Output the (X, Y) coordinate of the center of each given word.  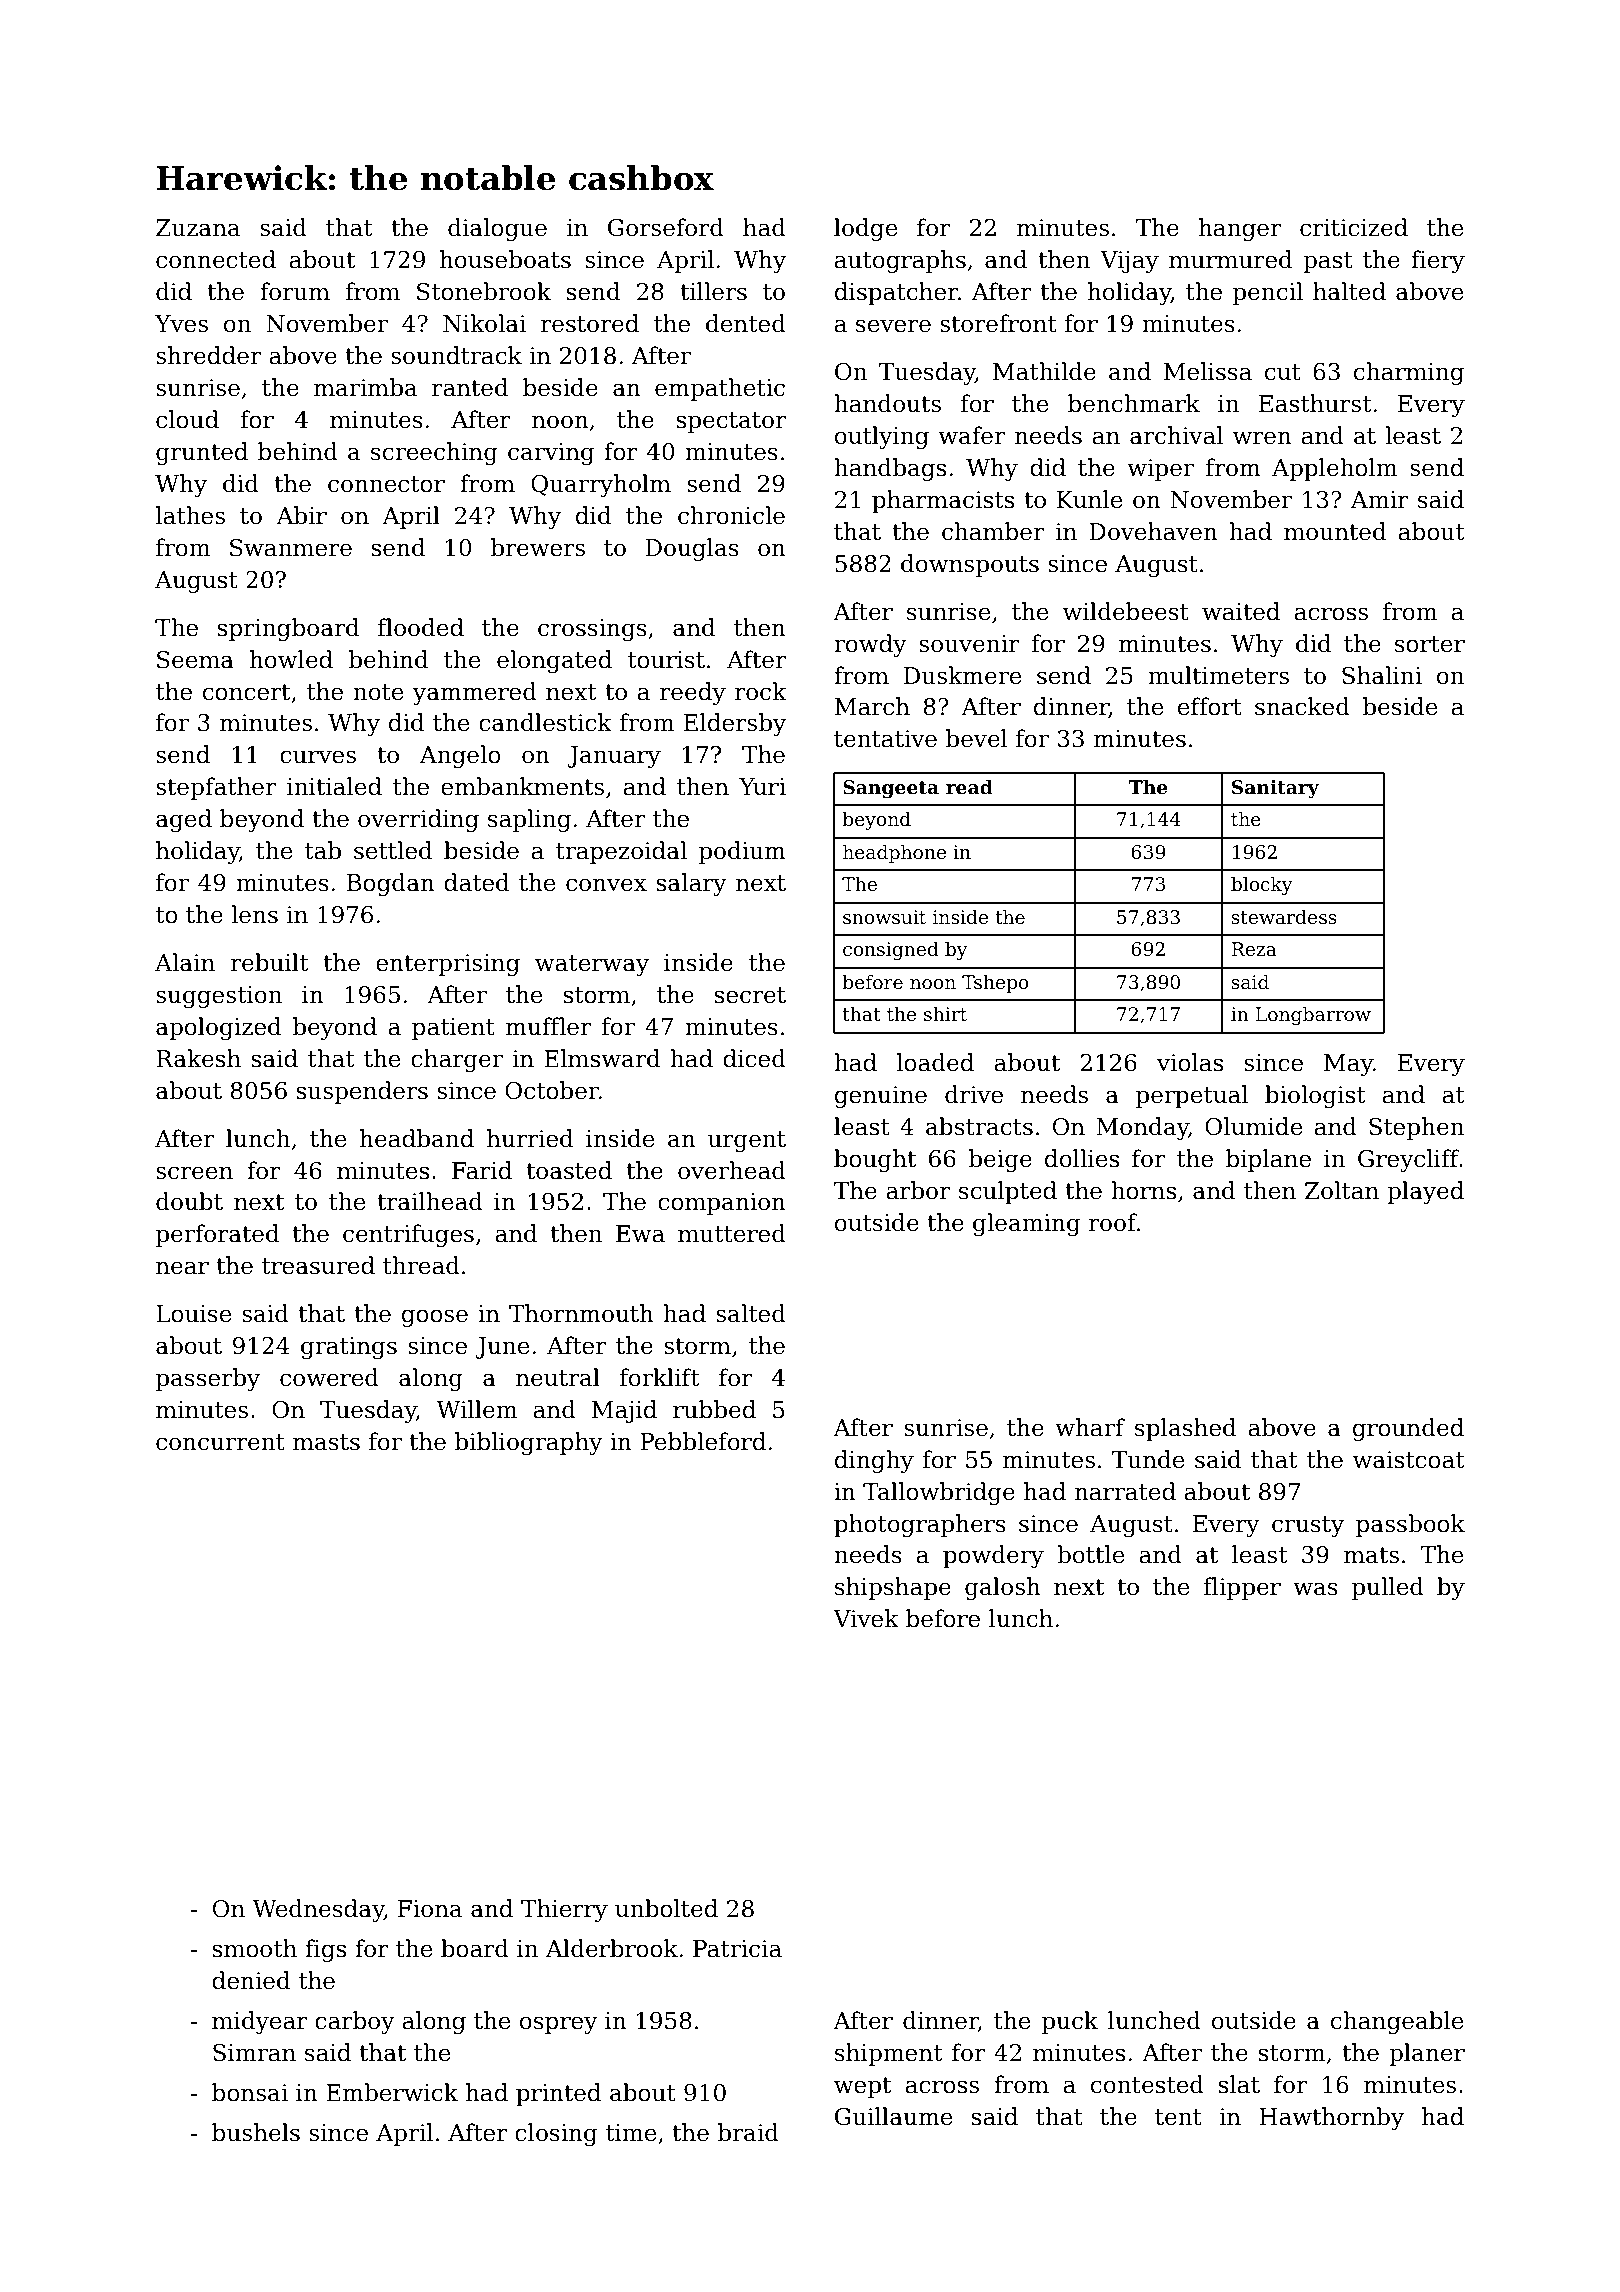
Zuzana (198, 228)
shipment (888, 2054)
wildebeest (1126, 611)
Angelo (460, 756)
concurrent (220, 1442)
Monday (1142, 1128)
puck (1070, 2022)
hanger (1240, 229)
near (182, 1268)
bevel (976, 738)
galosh (1003, 1588)
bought (875, 1160)
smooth (255, 1948)
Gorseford (666, 227)
